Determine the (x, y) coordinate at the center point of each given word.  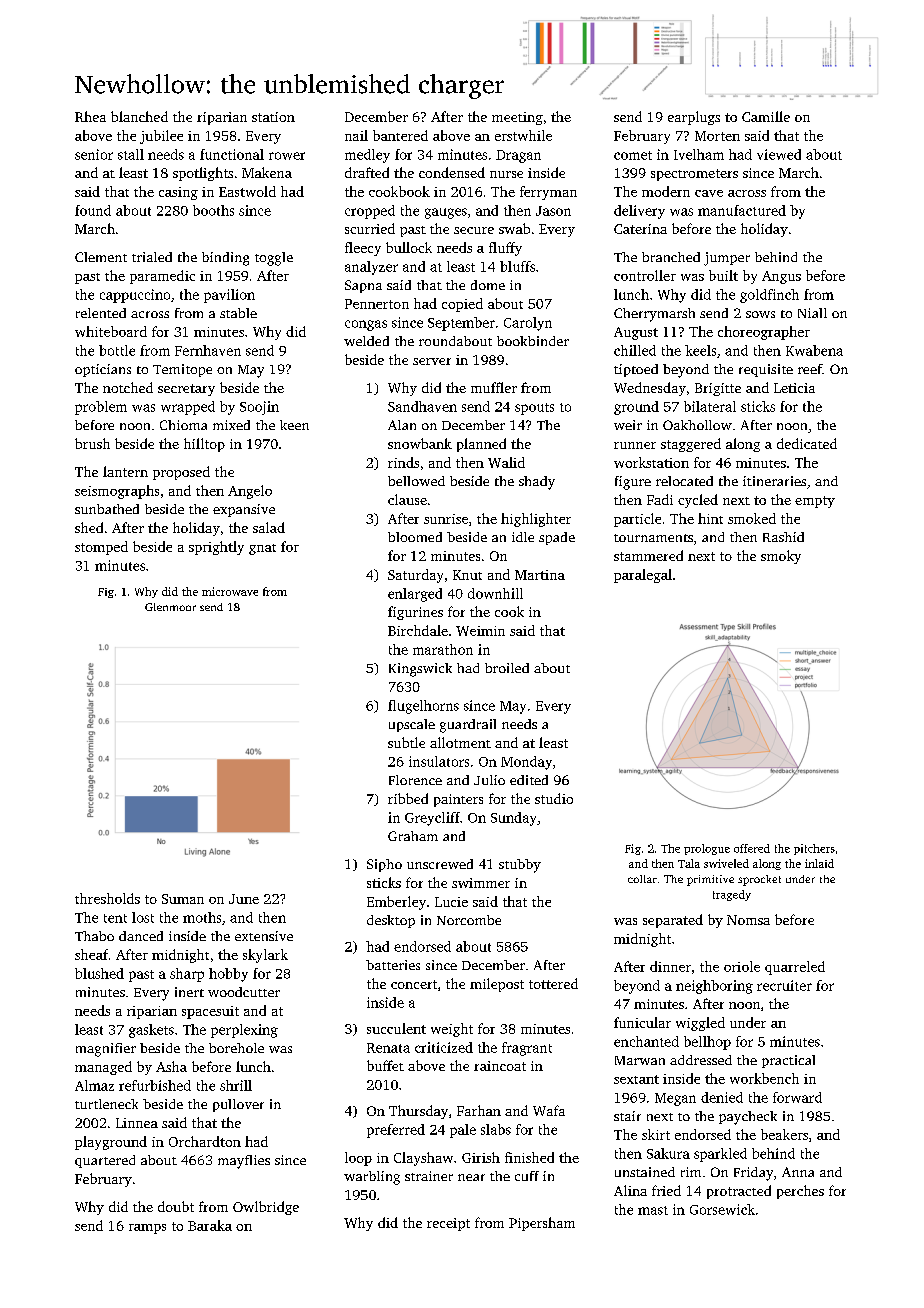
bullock (409, 247)
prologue (707, 849)
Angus (781, 277)
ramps (147, 1229)
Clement (101, 257)
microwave (230, 591)
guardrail (468, 726)
